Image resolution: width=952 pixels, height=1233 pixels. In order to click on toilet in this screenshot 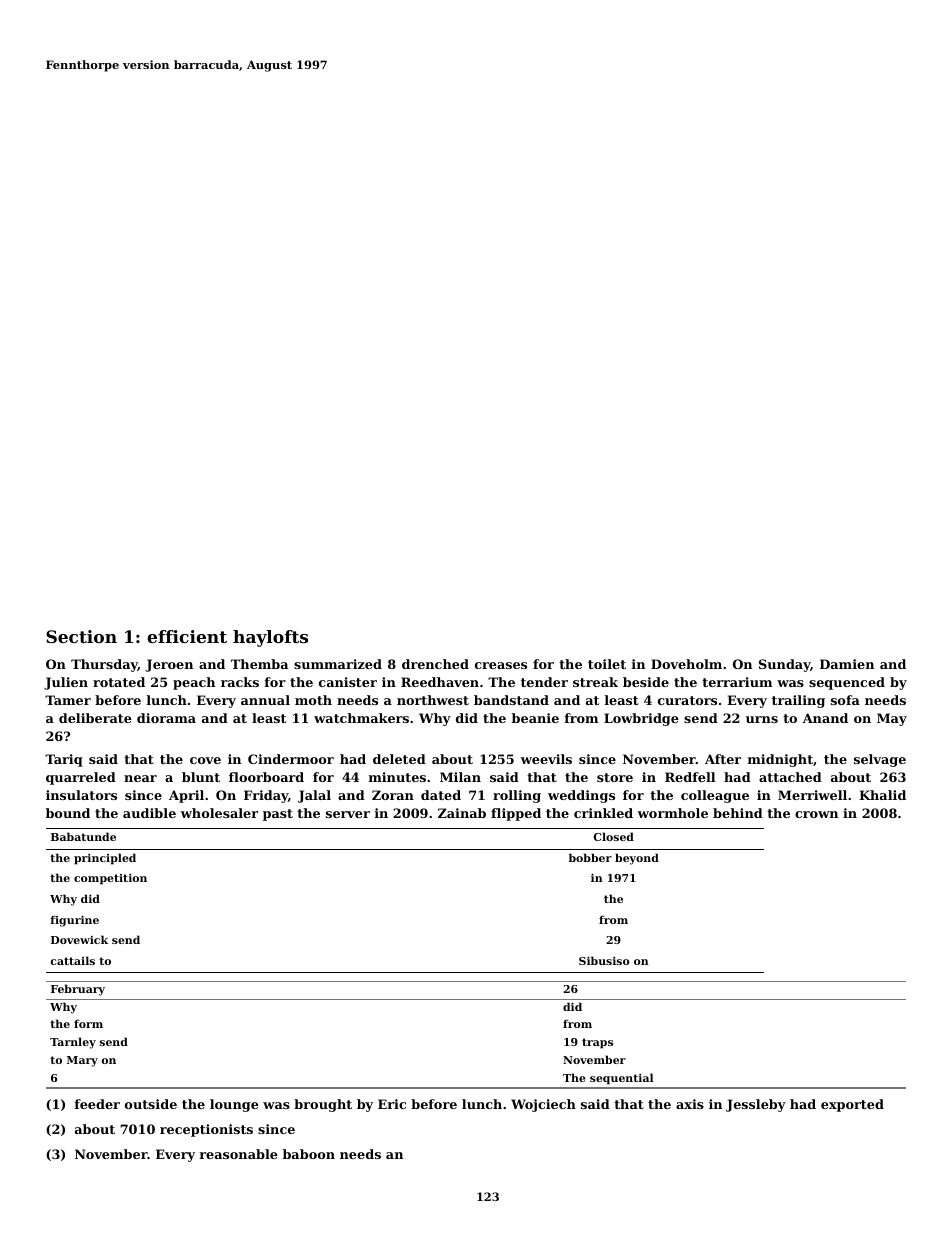, I will do `click(607, 664)`.
